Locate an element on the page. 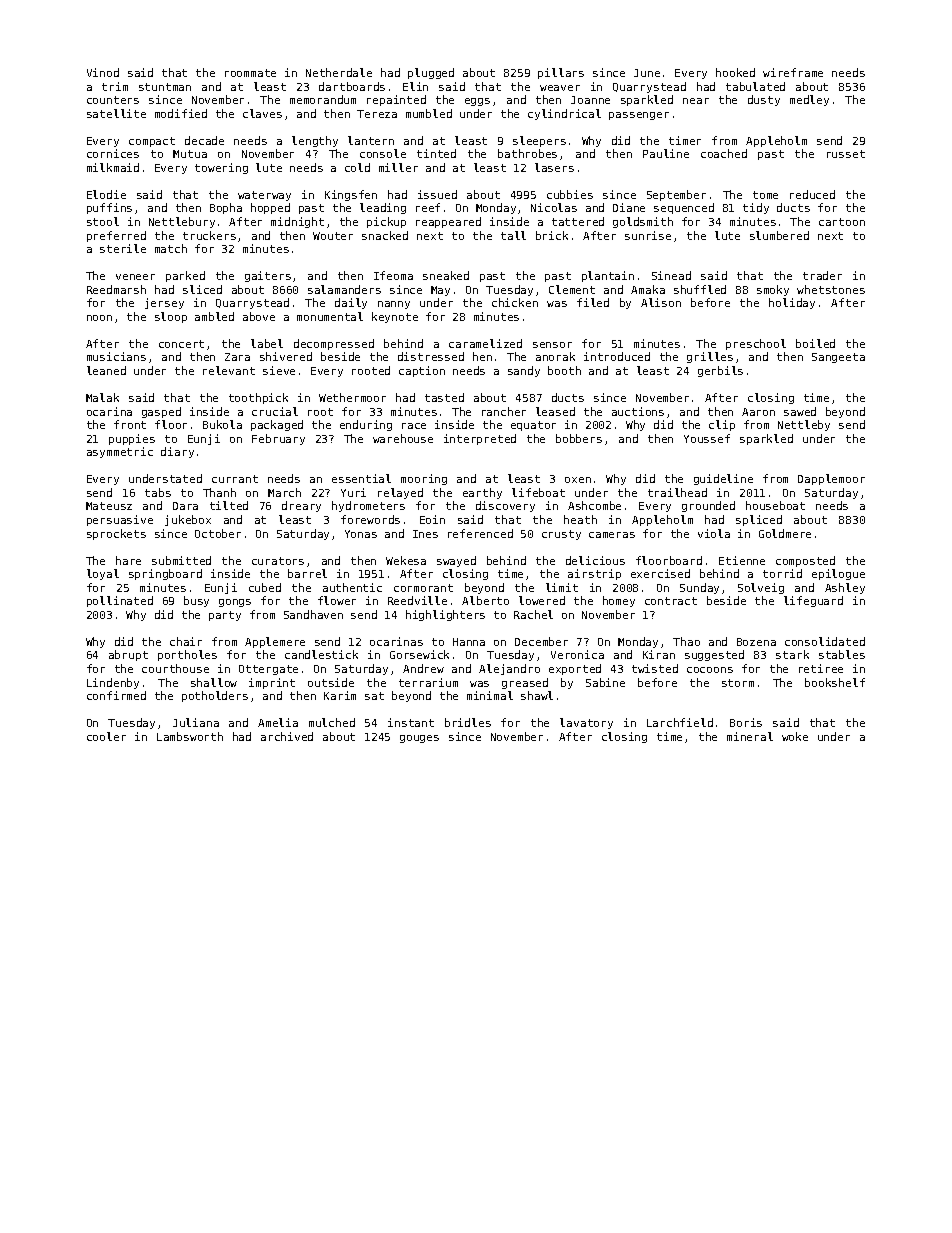  tabs is located at coordinates (158, 492).
